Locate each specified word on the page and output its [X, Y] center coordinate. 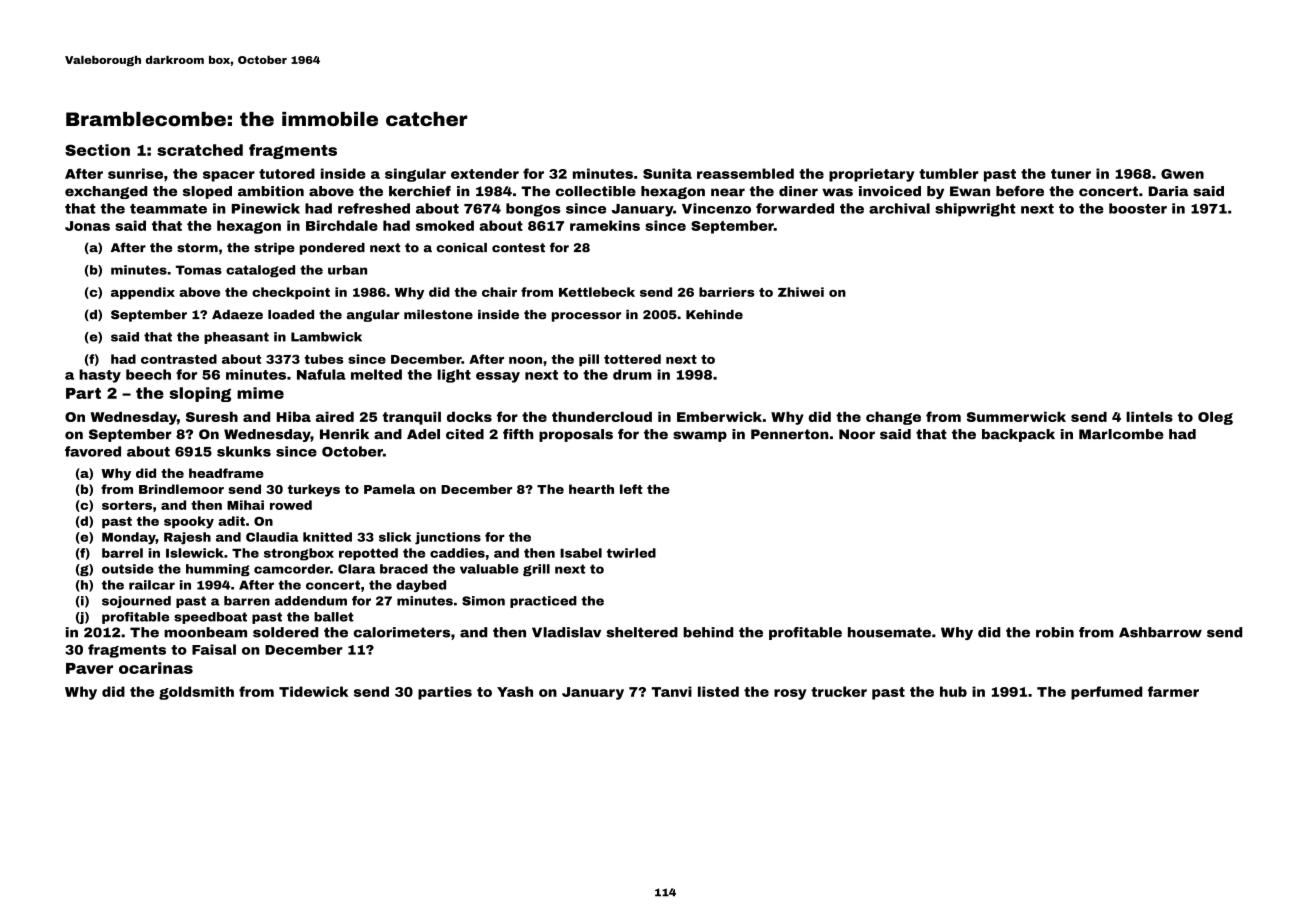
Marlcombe [1121, 434]
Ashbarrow [1160, 632]
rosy [790, 694]
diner [798, 191]
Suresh [212, 416]
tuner [1071, 174]
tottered [632, 359]
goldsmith [196, 693]
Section [97, 150]
